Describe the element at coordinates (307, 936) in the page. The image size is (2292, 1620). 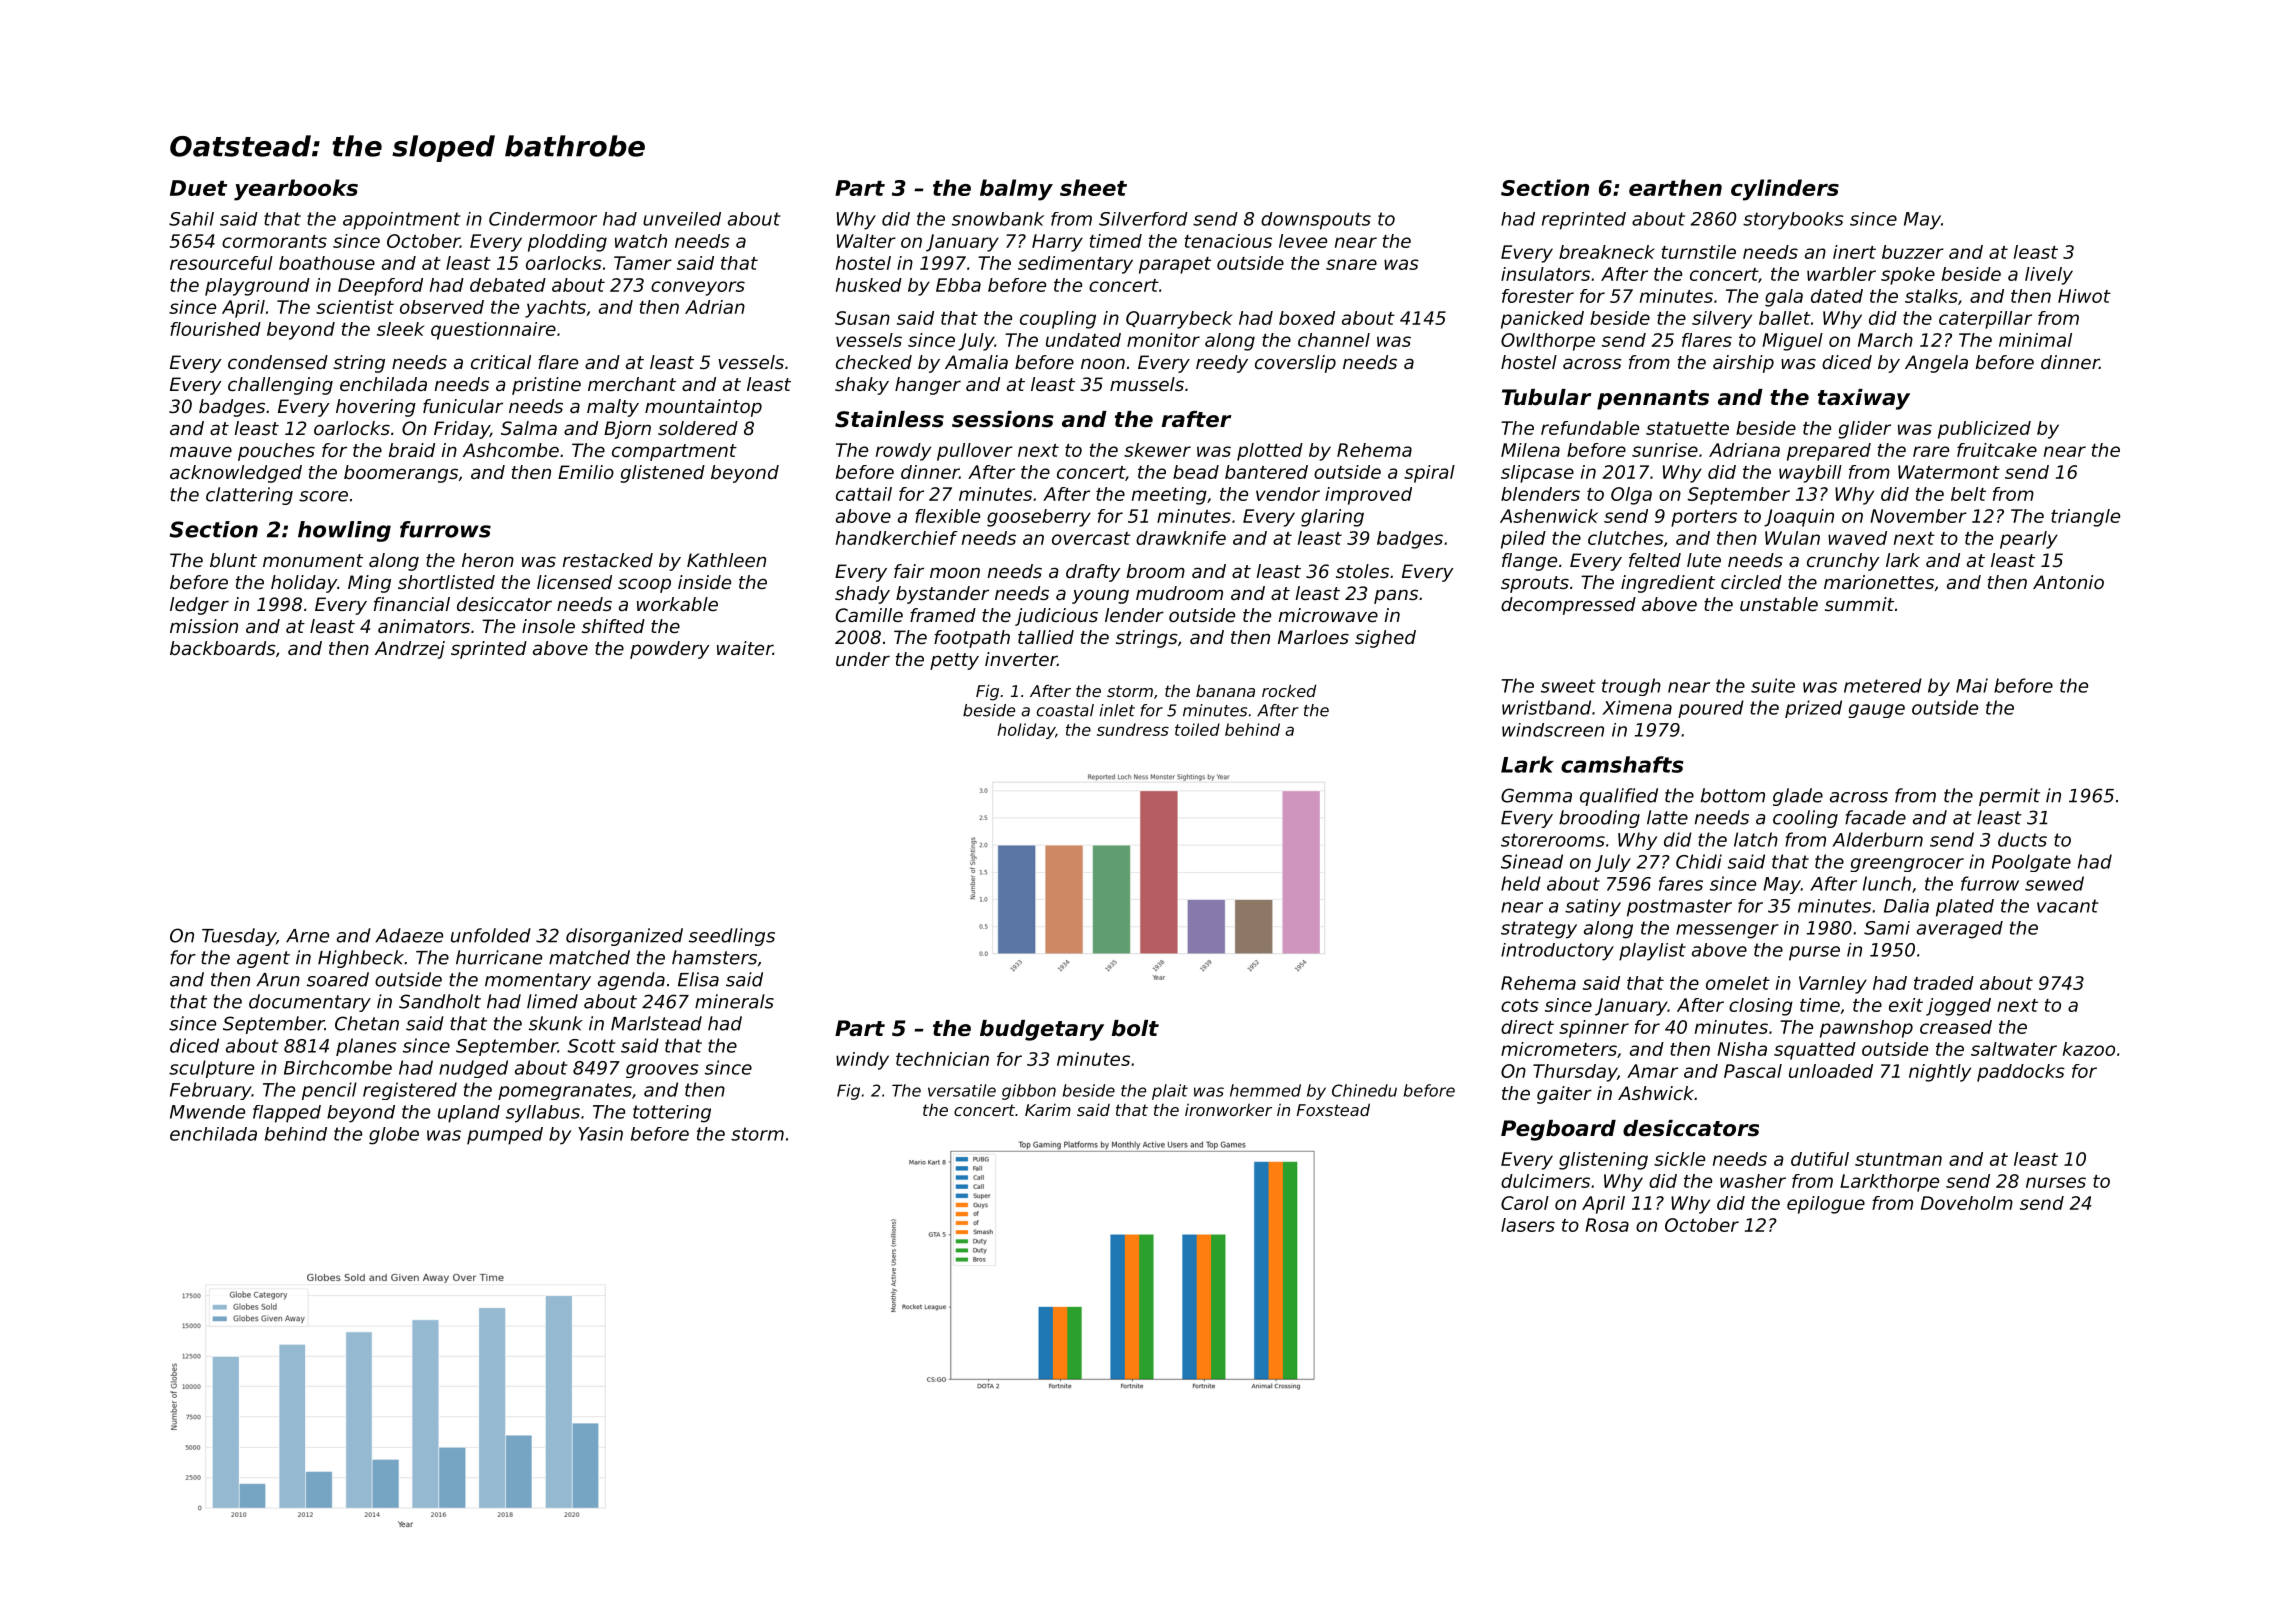
I see `Arne` at that location.
